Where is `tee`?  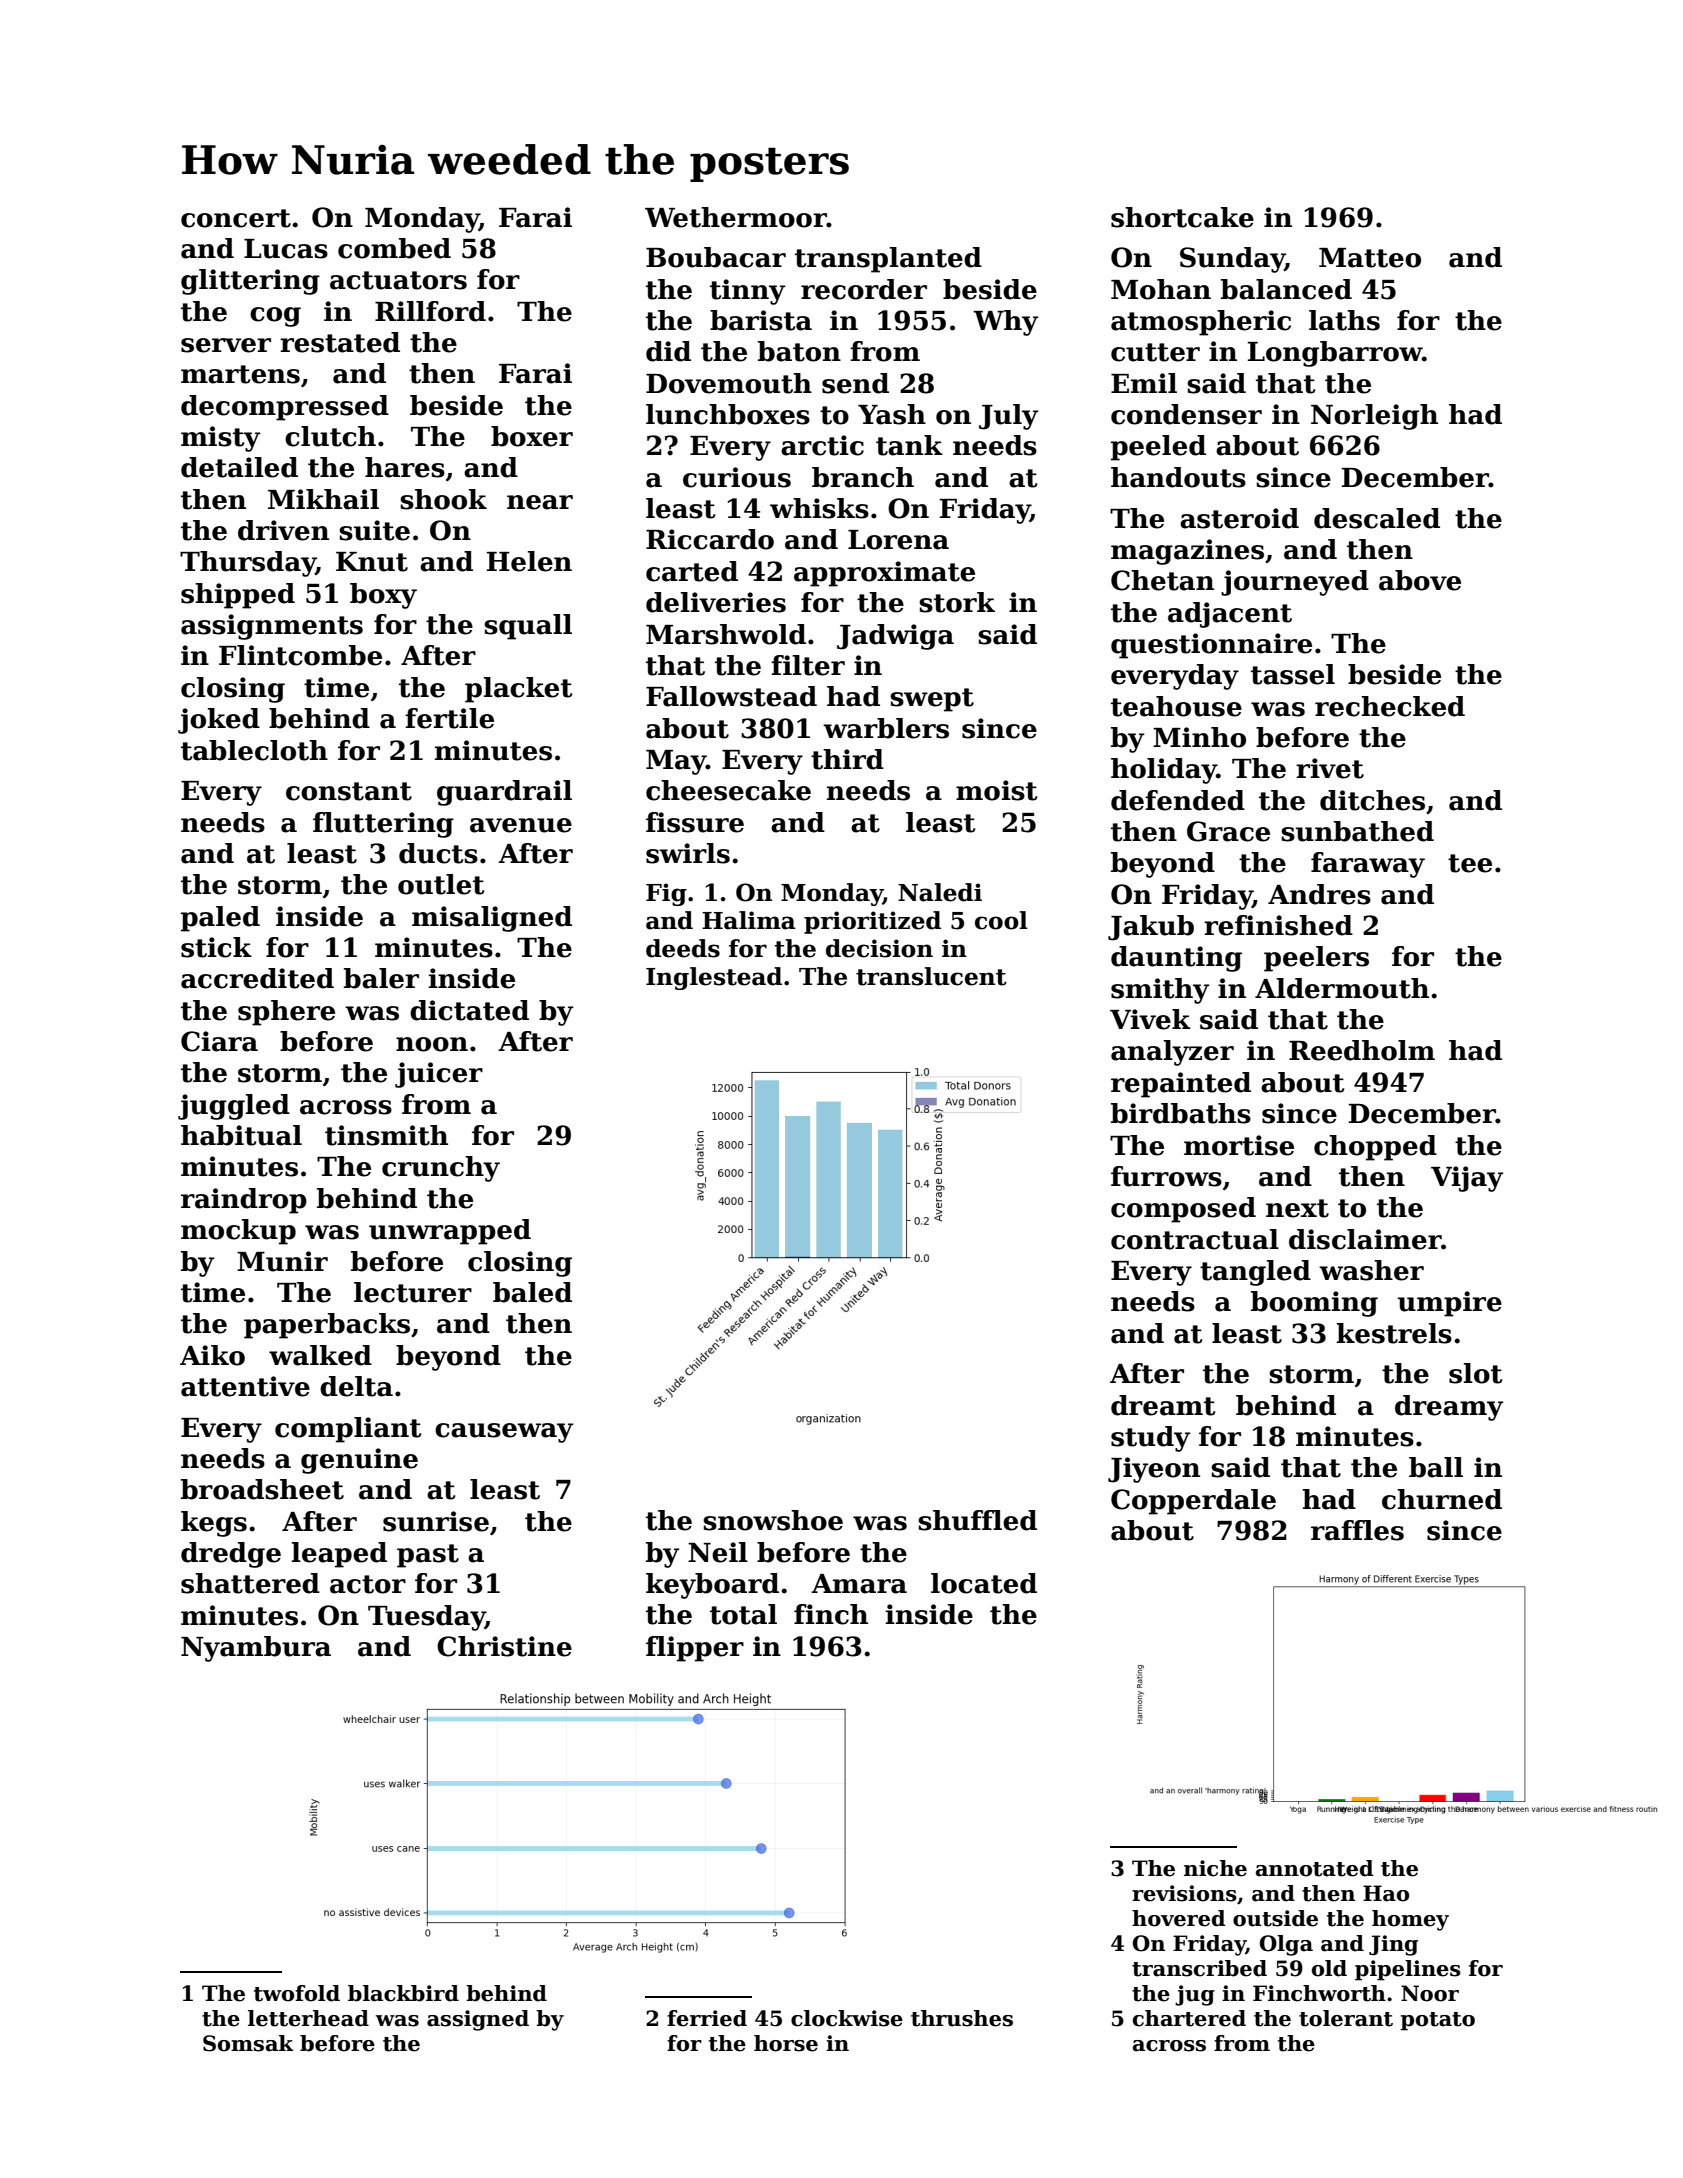
tee is located at coordinates (1470, 863).
